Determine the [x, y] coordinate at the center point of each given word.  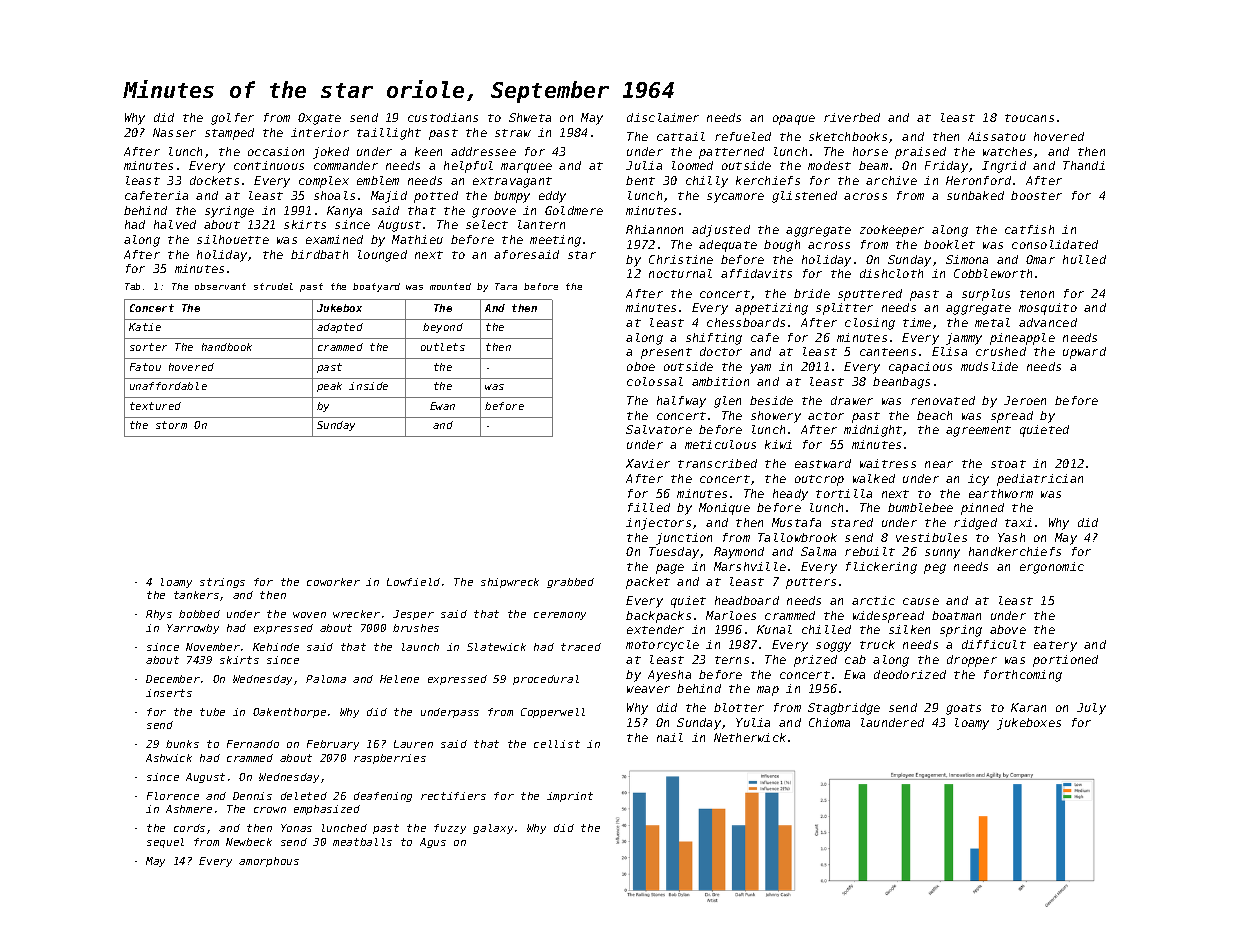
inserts [169, 693]
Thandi [1084, 165]
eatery [1055, 646]
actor [826, 416]
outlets [443, 347]
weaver [648, 689]
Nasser [174, 132]
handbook [227, 347]
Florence [173, 796]
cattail [681, 136]
